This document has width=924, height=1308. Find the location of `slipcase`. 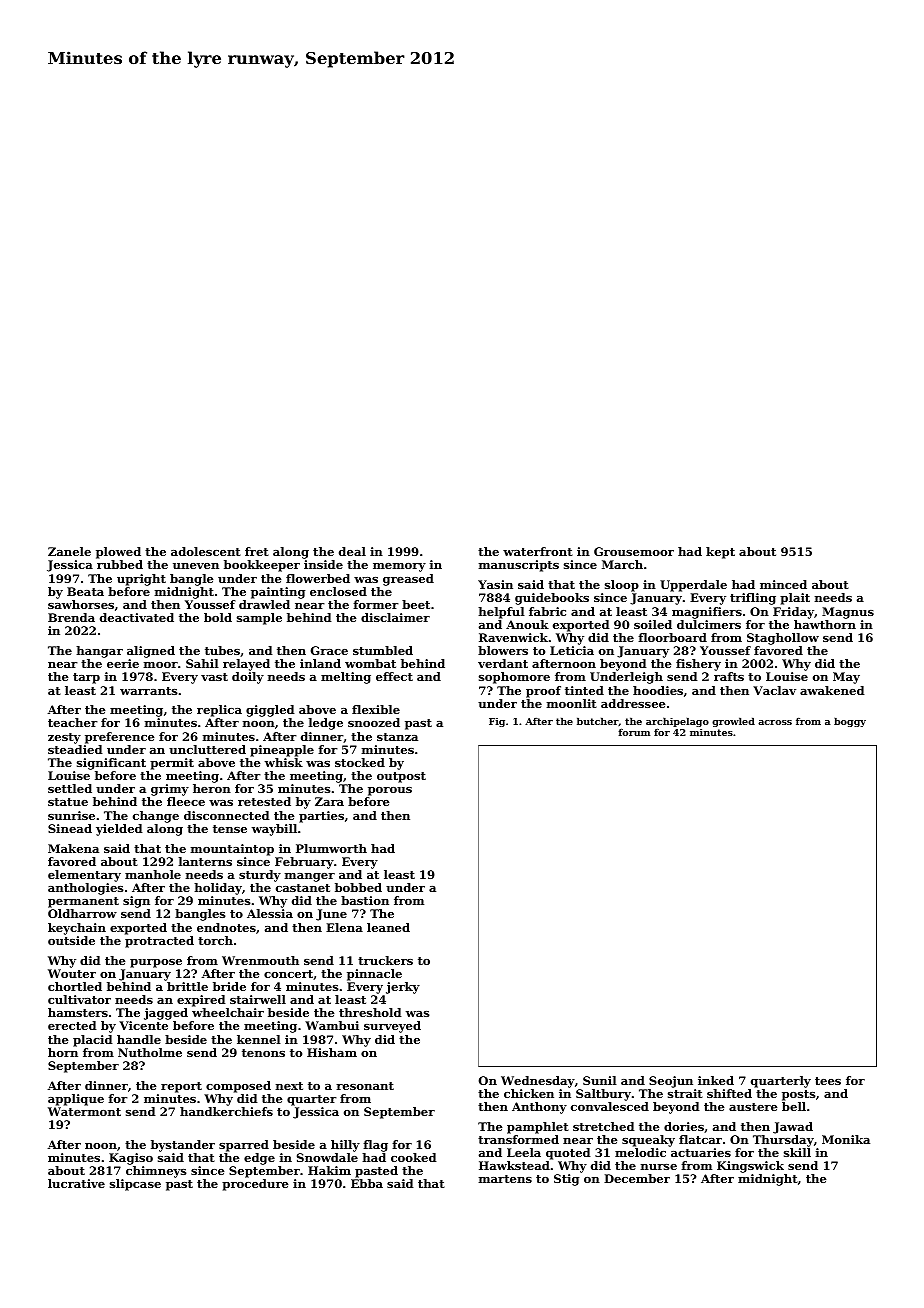

slipcase is located at coordinates (135, 1185).
